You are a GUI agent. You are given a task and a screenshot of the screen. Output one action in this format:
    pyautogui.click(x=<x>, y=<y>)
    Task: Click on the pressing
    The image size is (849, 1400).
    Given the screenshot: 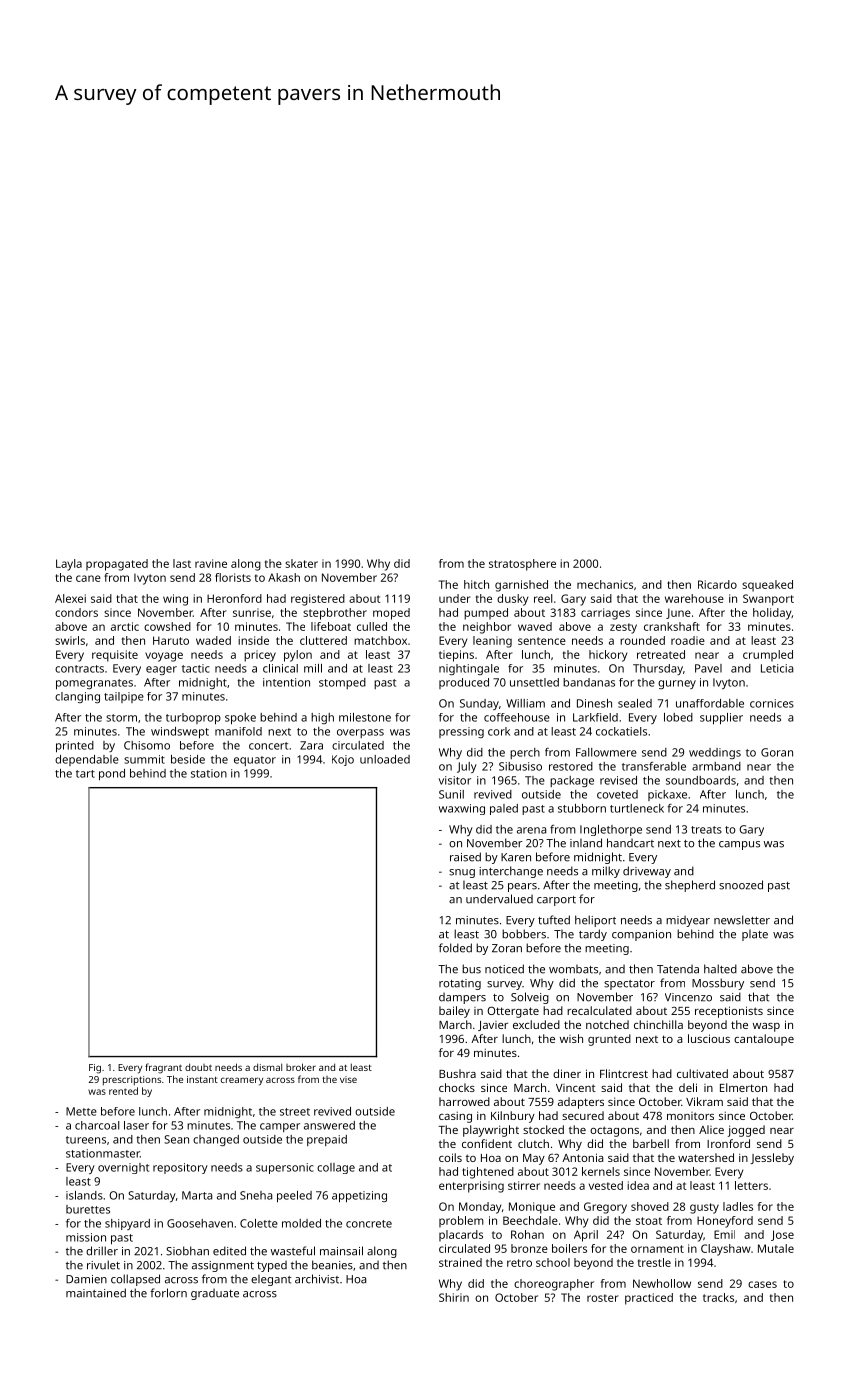 What is the action you would take?
    pyautogui.click(x=461, y=732)
